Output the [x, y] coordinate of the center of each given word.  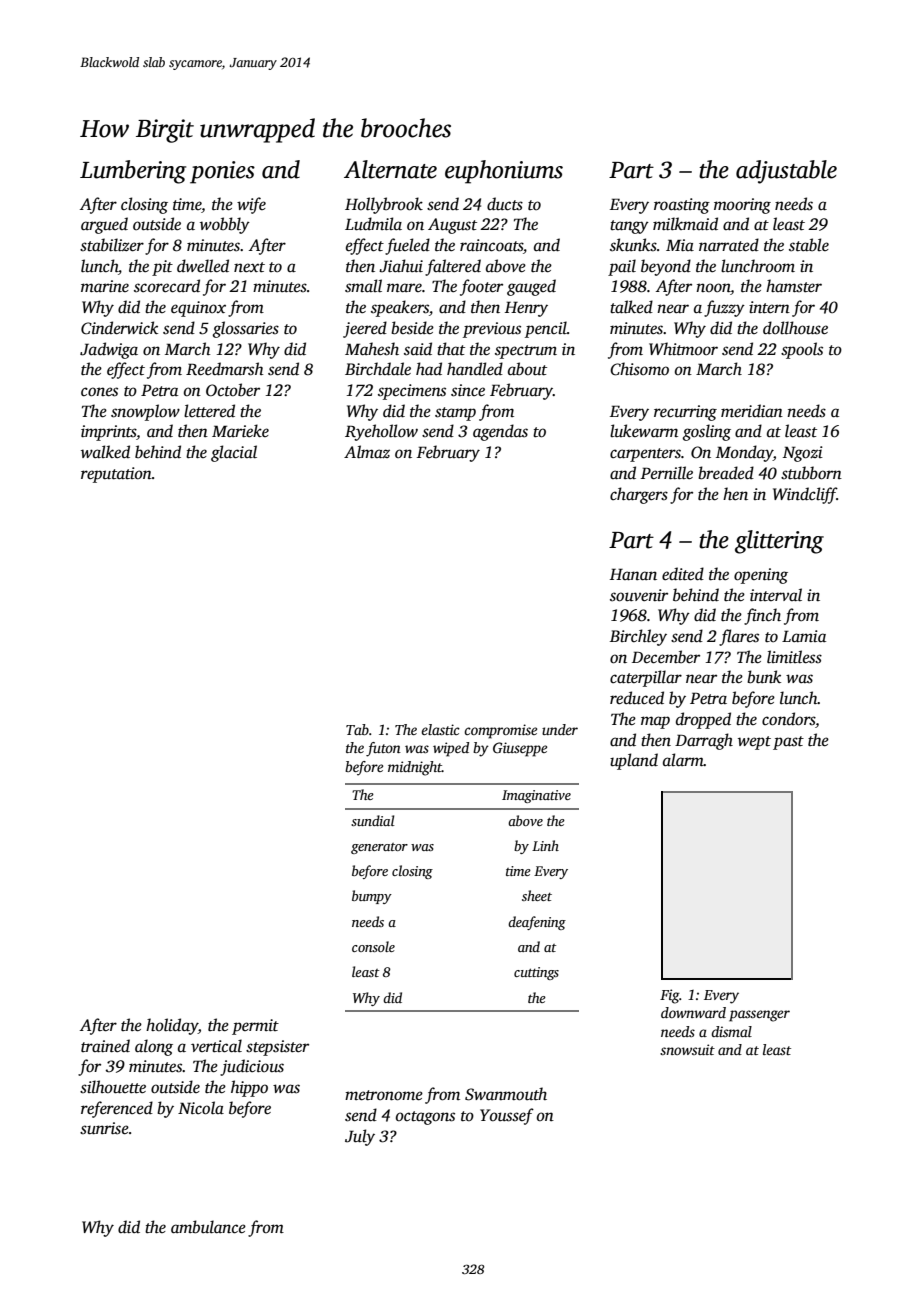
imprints [109, 433]
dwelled [203, 266]
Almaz [367, 451]
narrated [729, 245]
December [666, 657]
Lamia [804, 636]
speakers [400, 308]
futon [383, 749]
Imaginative [536, 796]
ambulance [208, 1227]
